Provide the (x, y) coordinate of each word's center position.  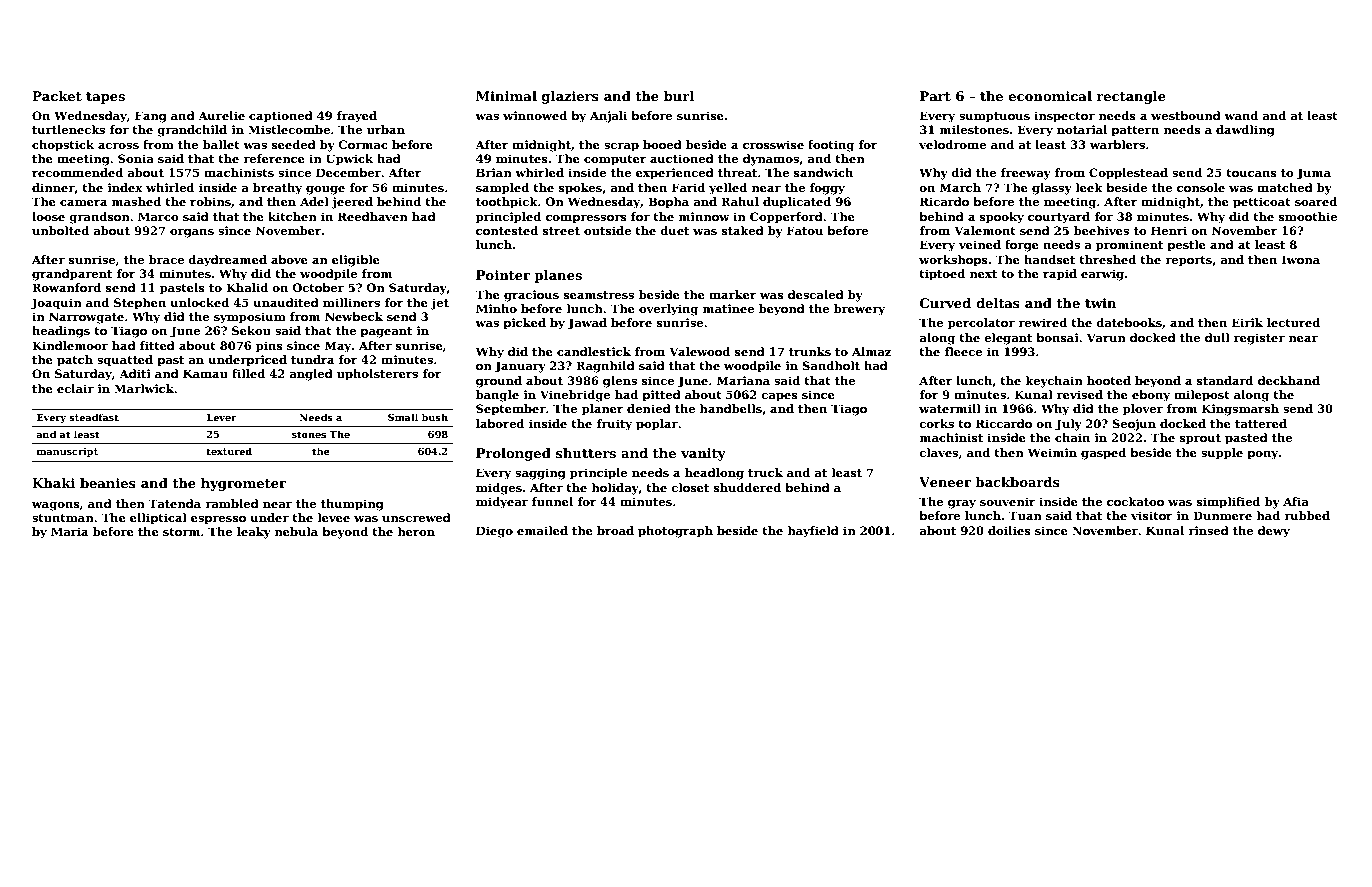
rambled (232, 503)
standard (1225, 380)
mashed (136, 201)
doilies (1009, 530)
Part (935, 96)
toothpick (507, 203)
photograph (675, 532)
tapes (105, 98)
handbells (730, 408)
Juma (1313, 174)
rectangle (1131, 97)
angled (311, 375)
